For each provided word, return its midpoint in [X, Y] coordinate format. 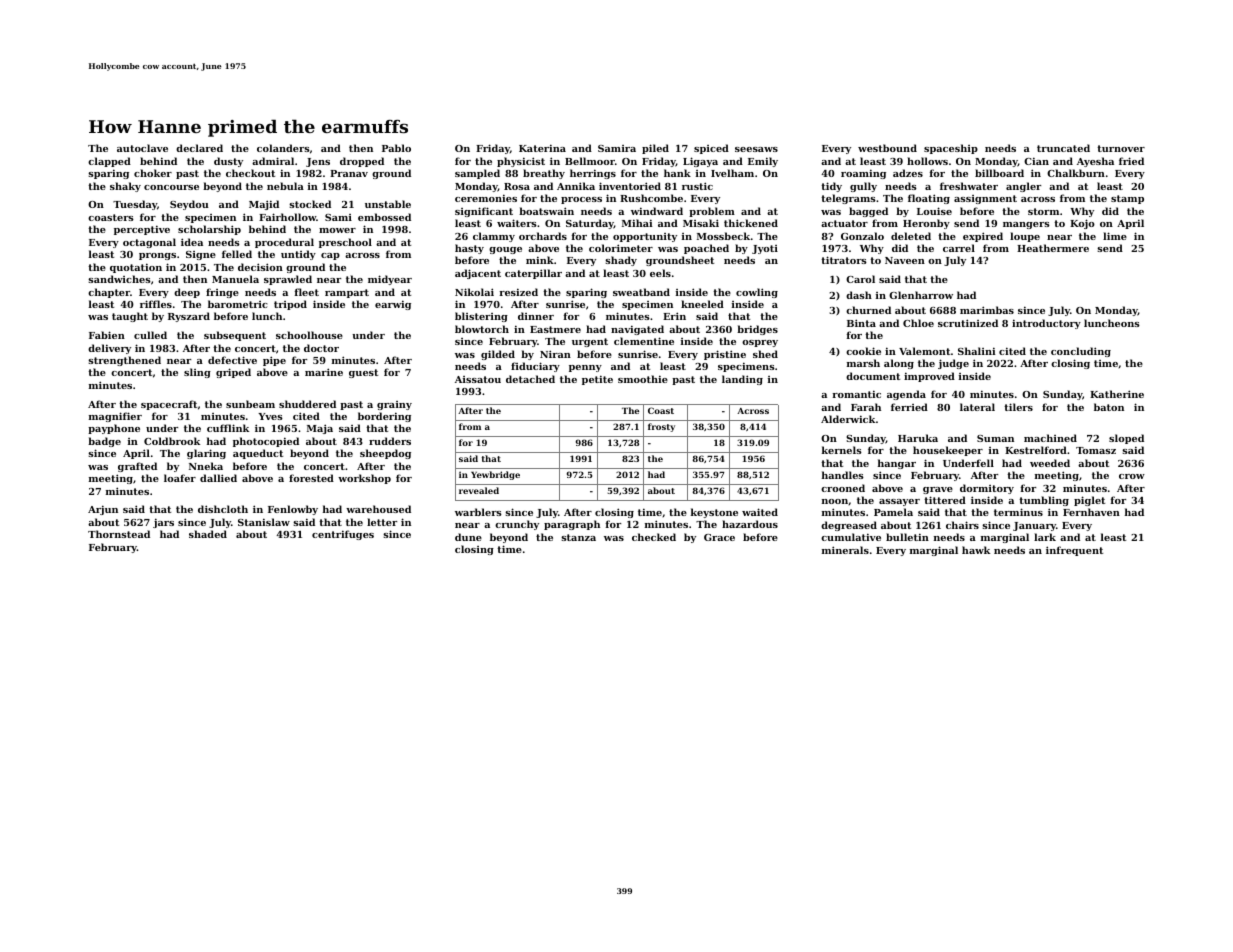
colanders [283, 148]
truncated [1063, 148]
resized [519, 292]
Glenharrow [921, 295]
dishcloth [223, 509]
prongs [157, 256]
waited [760, 512]
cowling [757, 293]
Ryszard [189, 317]
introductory [1046, 324]
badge [104, 442]
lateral [977, 407]
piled [655, 149]
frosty [661, 427]
